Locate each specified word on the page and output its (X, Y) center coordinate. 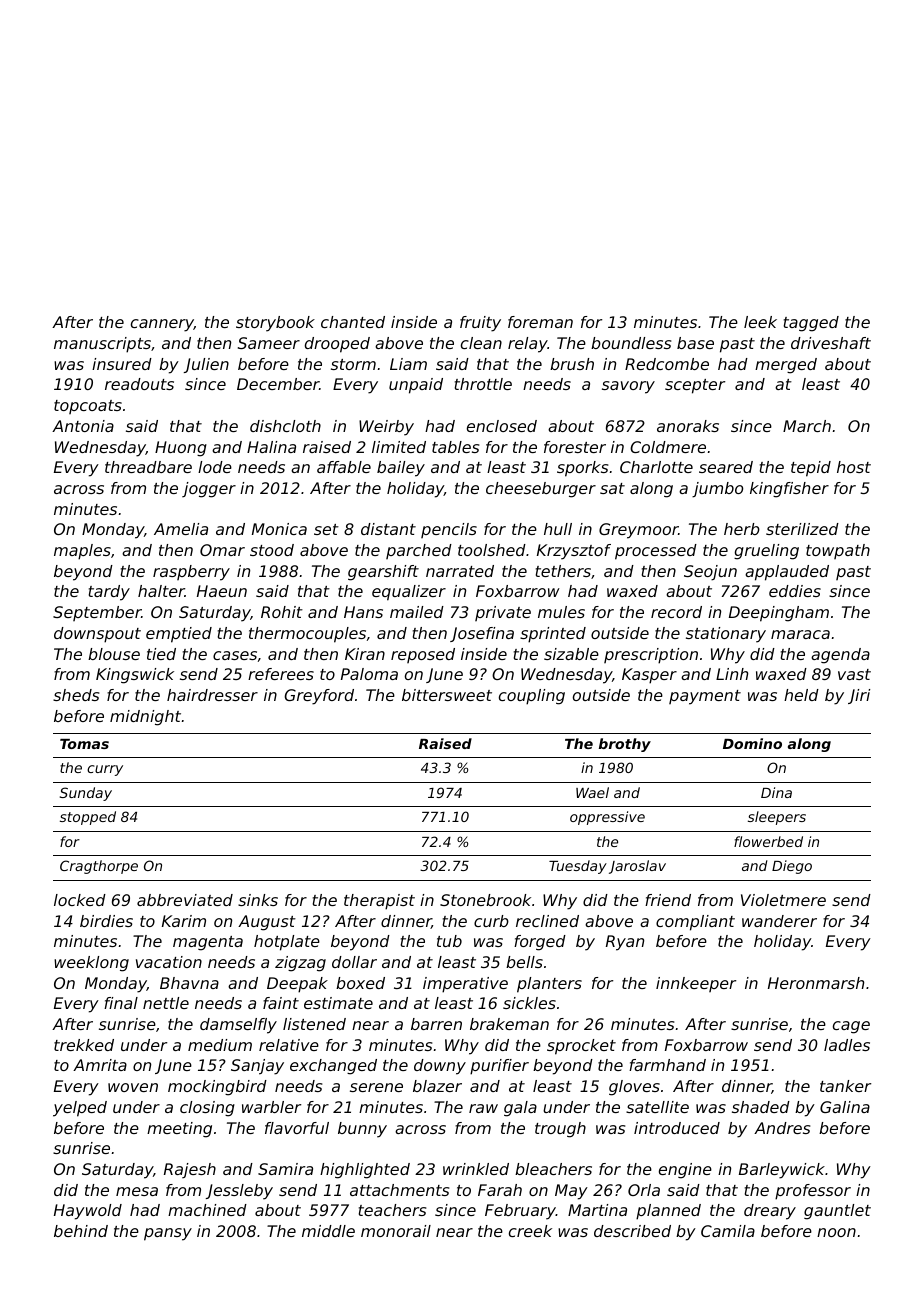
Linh (732, 674)
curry (105, 770)
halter (161, 591)
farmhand (667, 1065)
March (807, 426)
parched (419, 551)
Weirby (386, 428)
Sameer (269, 343)
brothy (625, 745)
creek (530, 1231)
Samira (285, 1169)
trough (560, 1130)
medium (220, 1045)
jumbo (717, 490)
